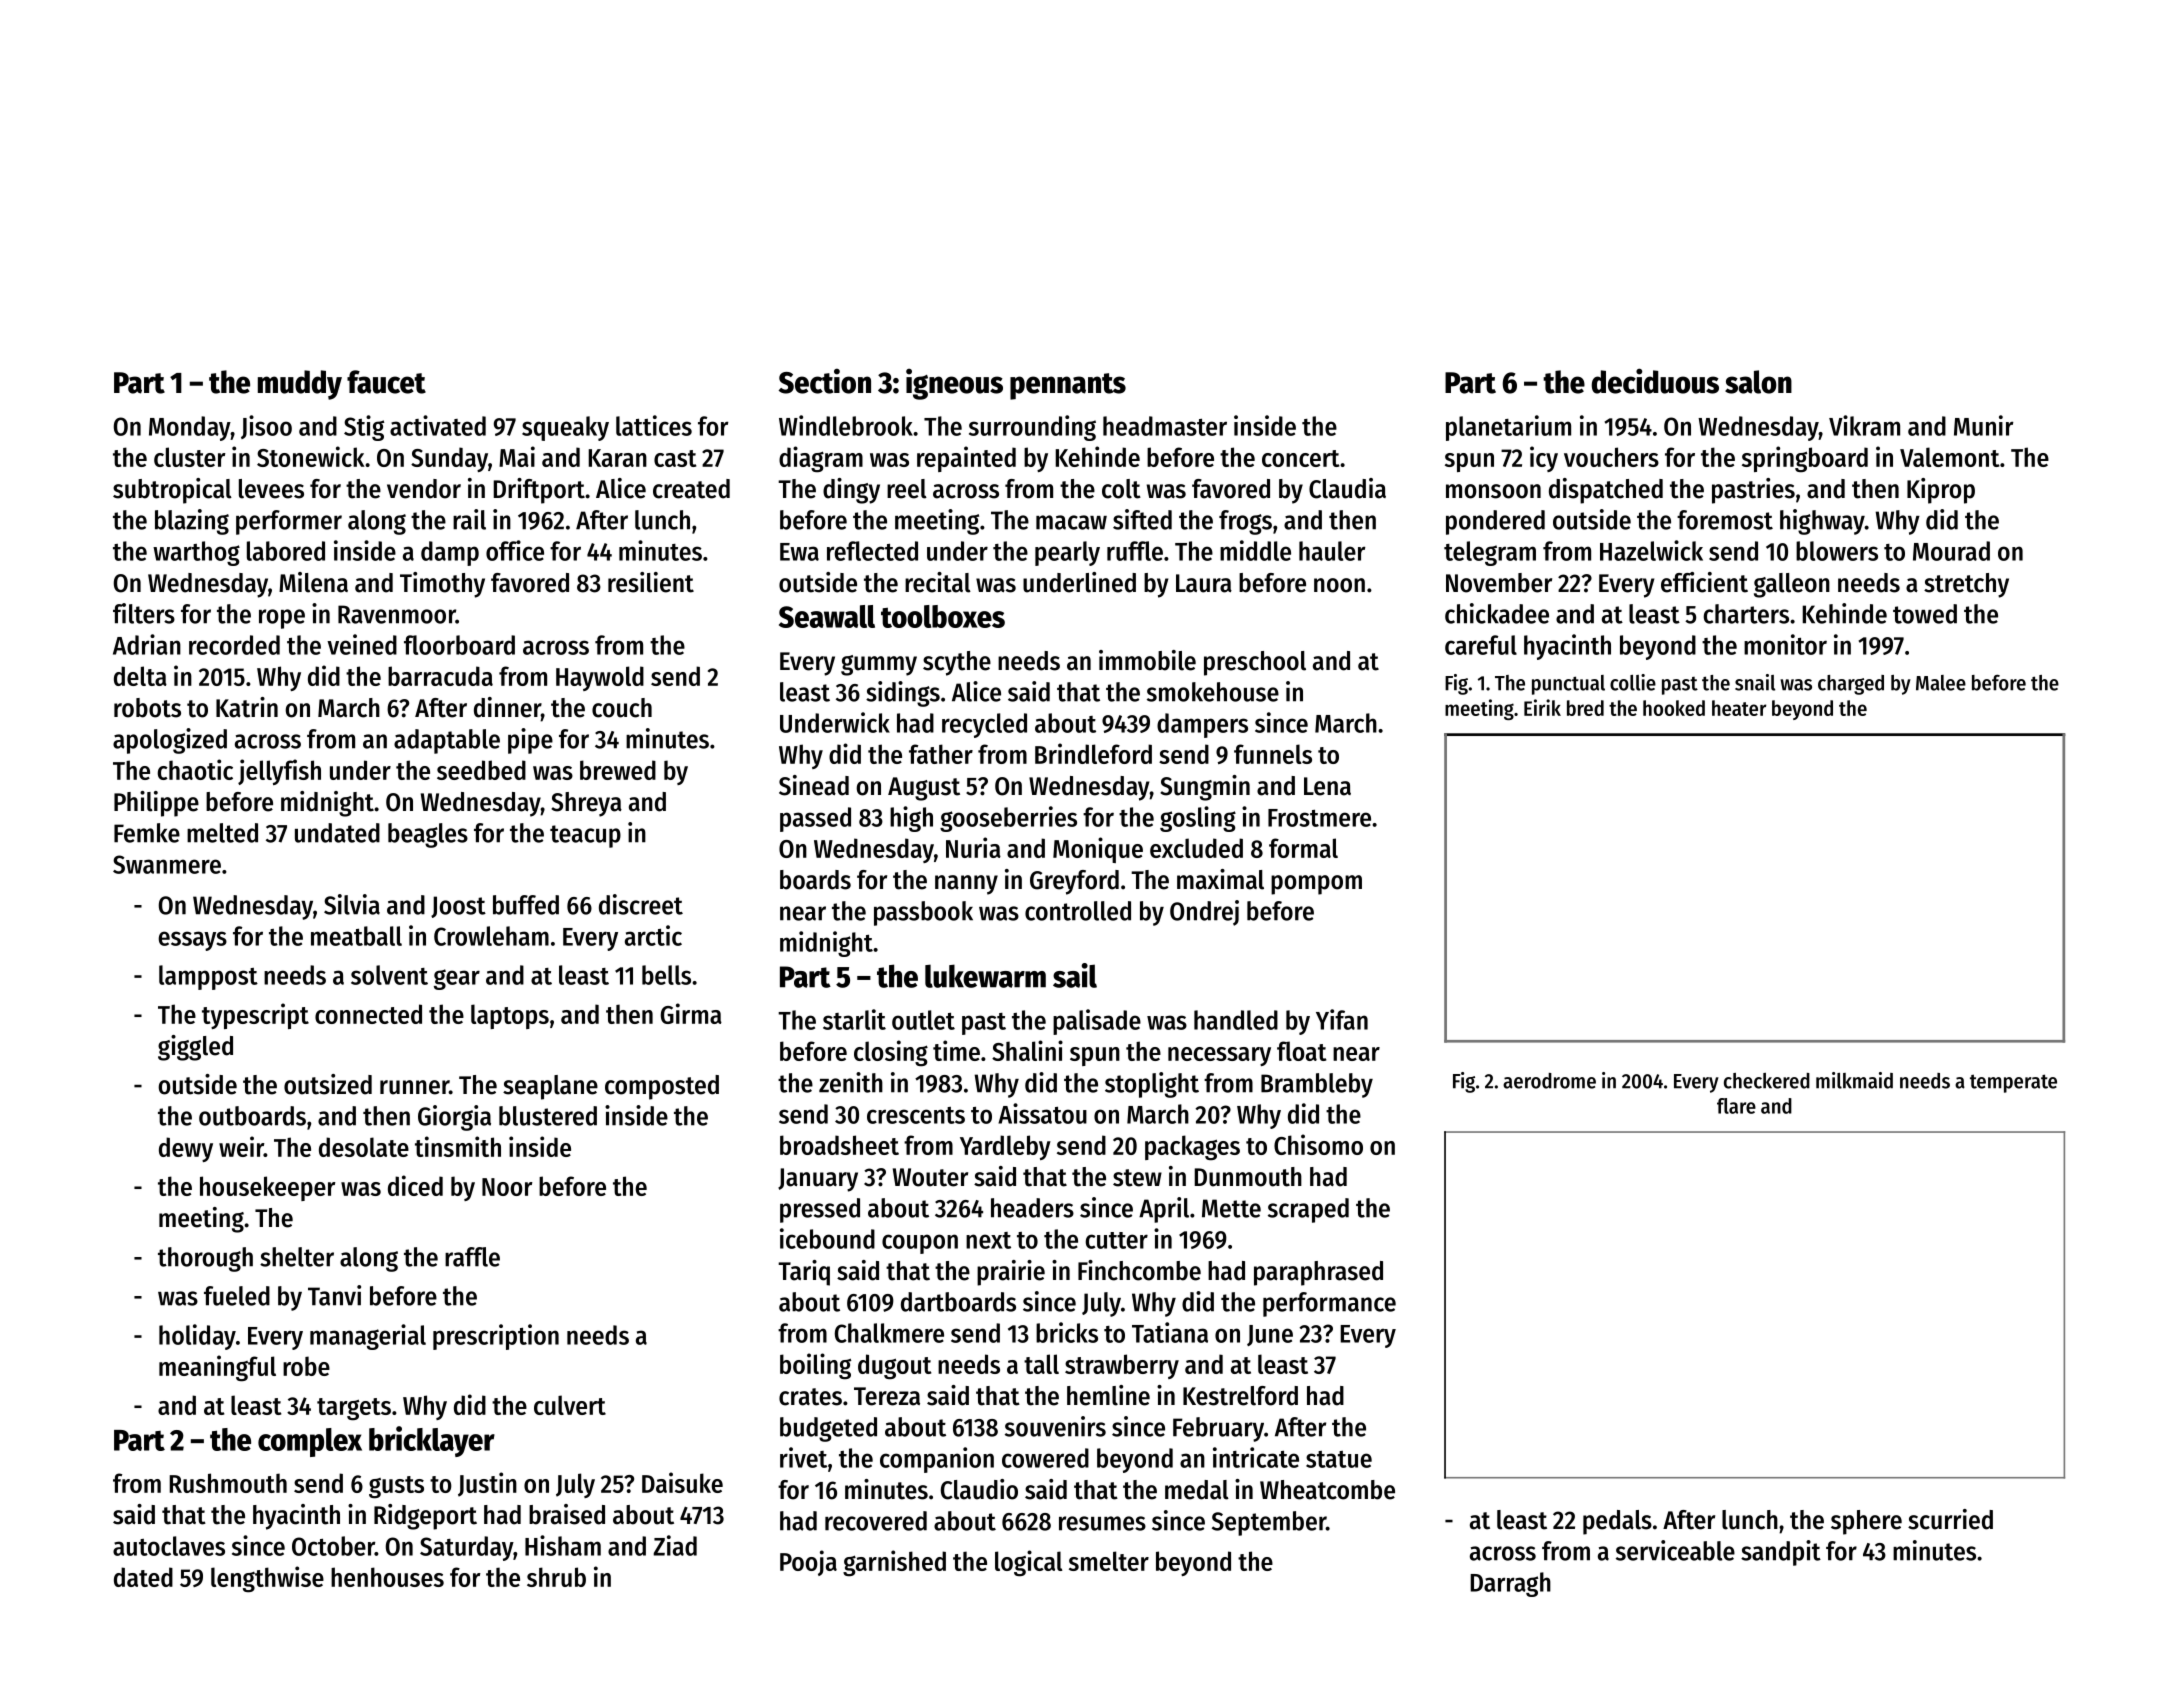 Image resolution: width=2178 pixels, height=1683 pixels. What do you see at coordinates (311, 456) in the screenshot?
I see `Stonewick` at bounding box center [311, 456].
